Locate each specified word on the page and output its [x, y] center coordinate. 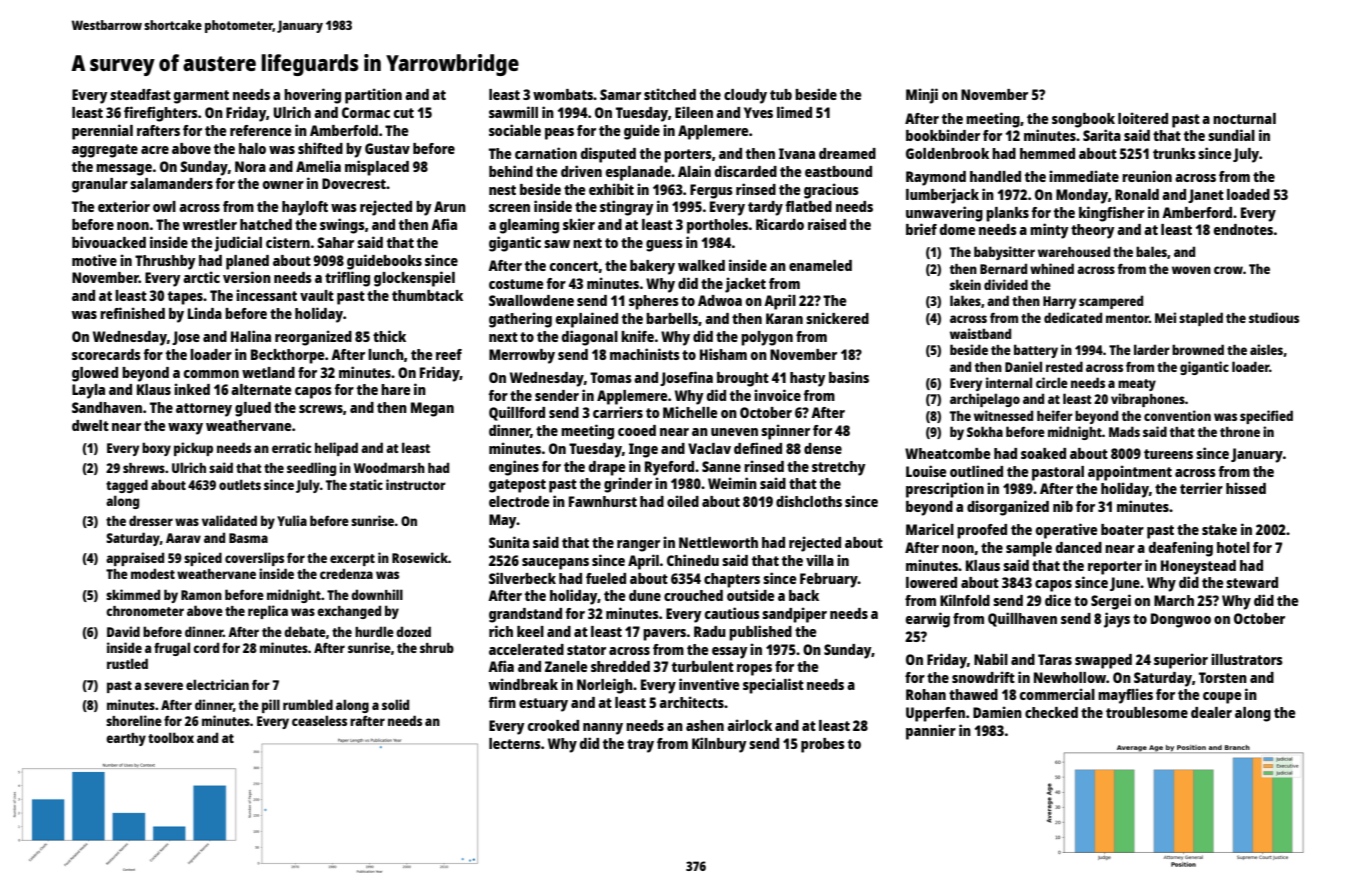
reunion [1147, 176]
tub [781, 94]
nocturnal [1244, 118]
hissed [1246, 488]
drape [607, 468]
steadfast [140, 94]
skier [579, 224]
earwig [928, 620]
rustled [127, 663]
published [760, 633]
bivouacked [109, 242]
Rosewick [420, 557]
